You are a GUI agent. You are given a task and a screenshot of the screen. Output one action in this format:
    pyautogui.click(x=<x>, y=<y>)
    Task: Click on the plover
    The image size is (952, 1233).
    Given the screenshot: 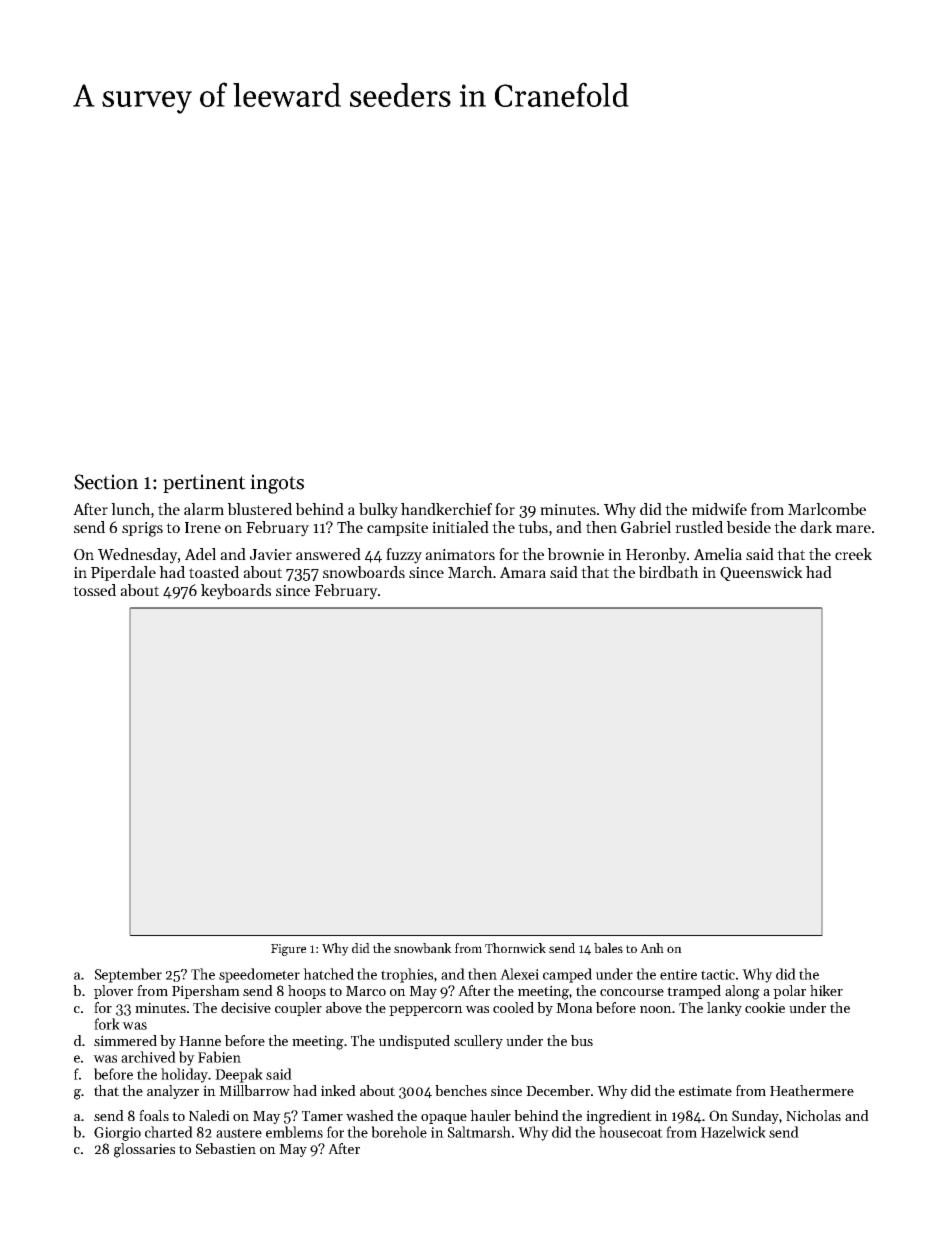 What is the action you would take?
    pyautogui.click(x=113, y=992)
